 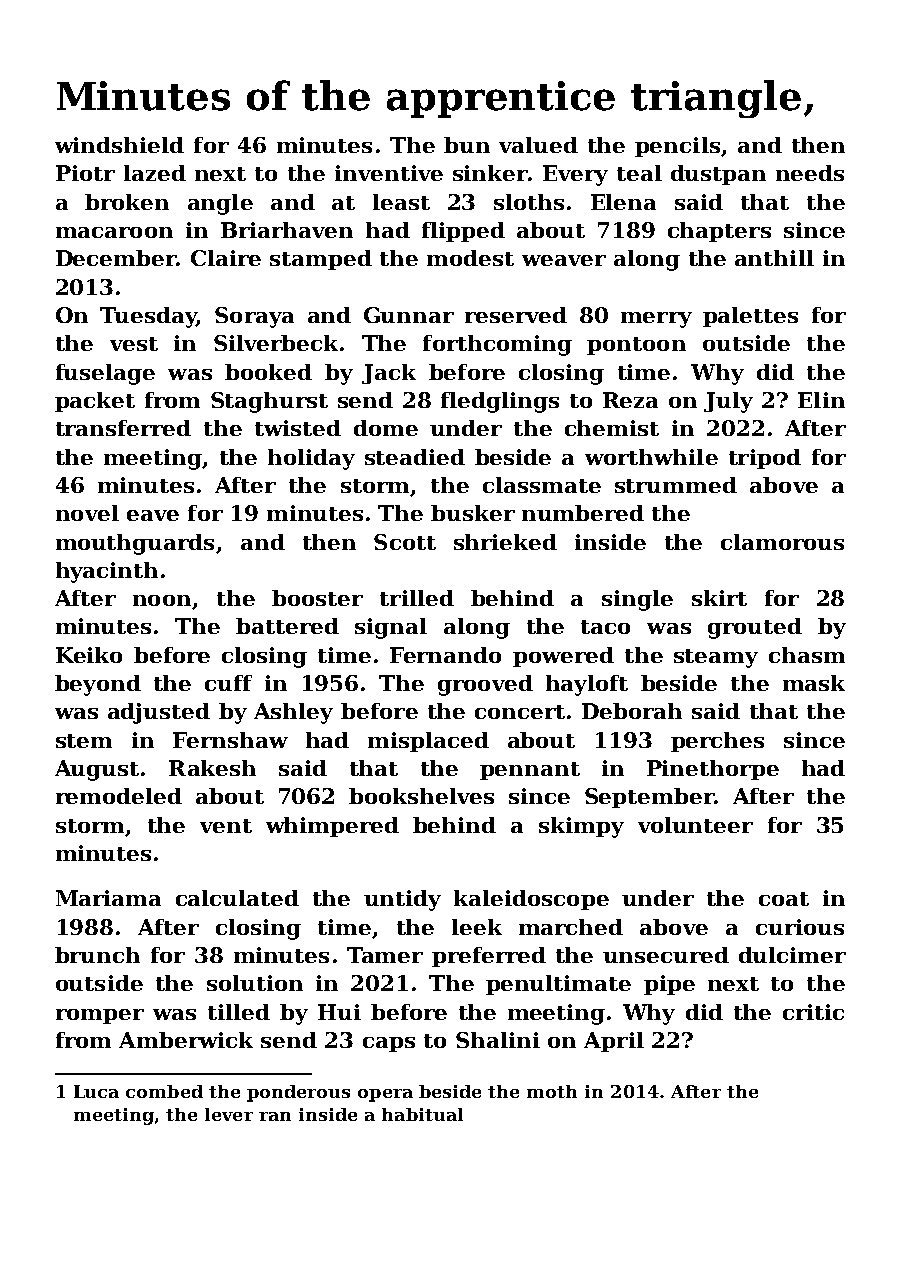 What do you see at coordinates (239, 1012) in the screenshot?
I see `tilled` at bounding box center [239, 1012].
